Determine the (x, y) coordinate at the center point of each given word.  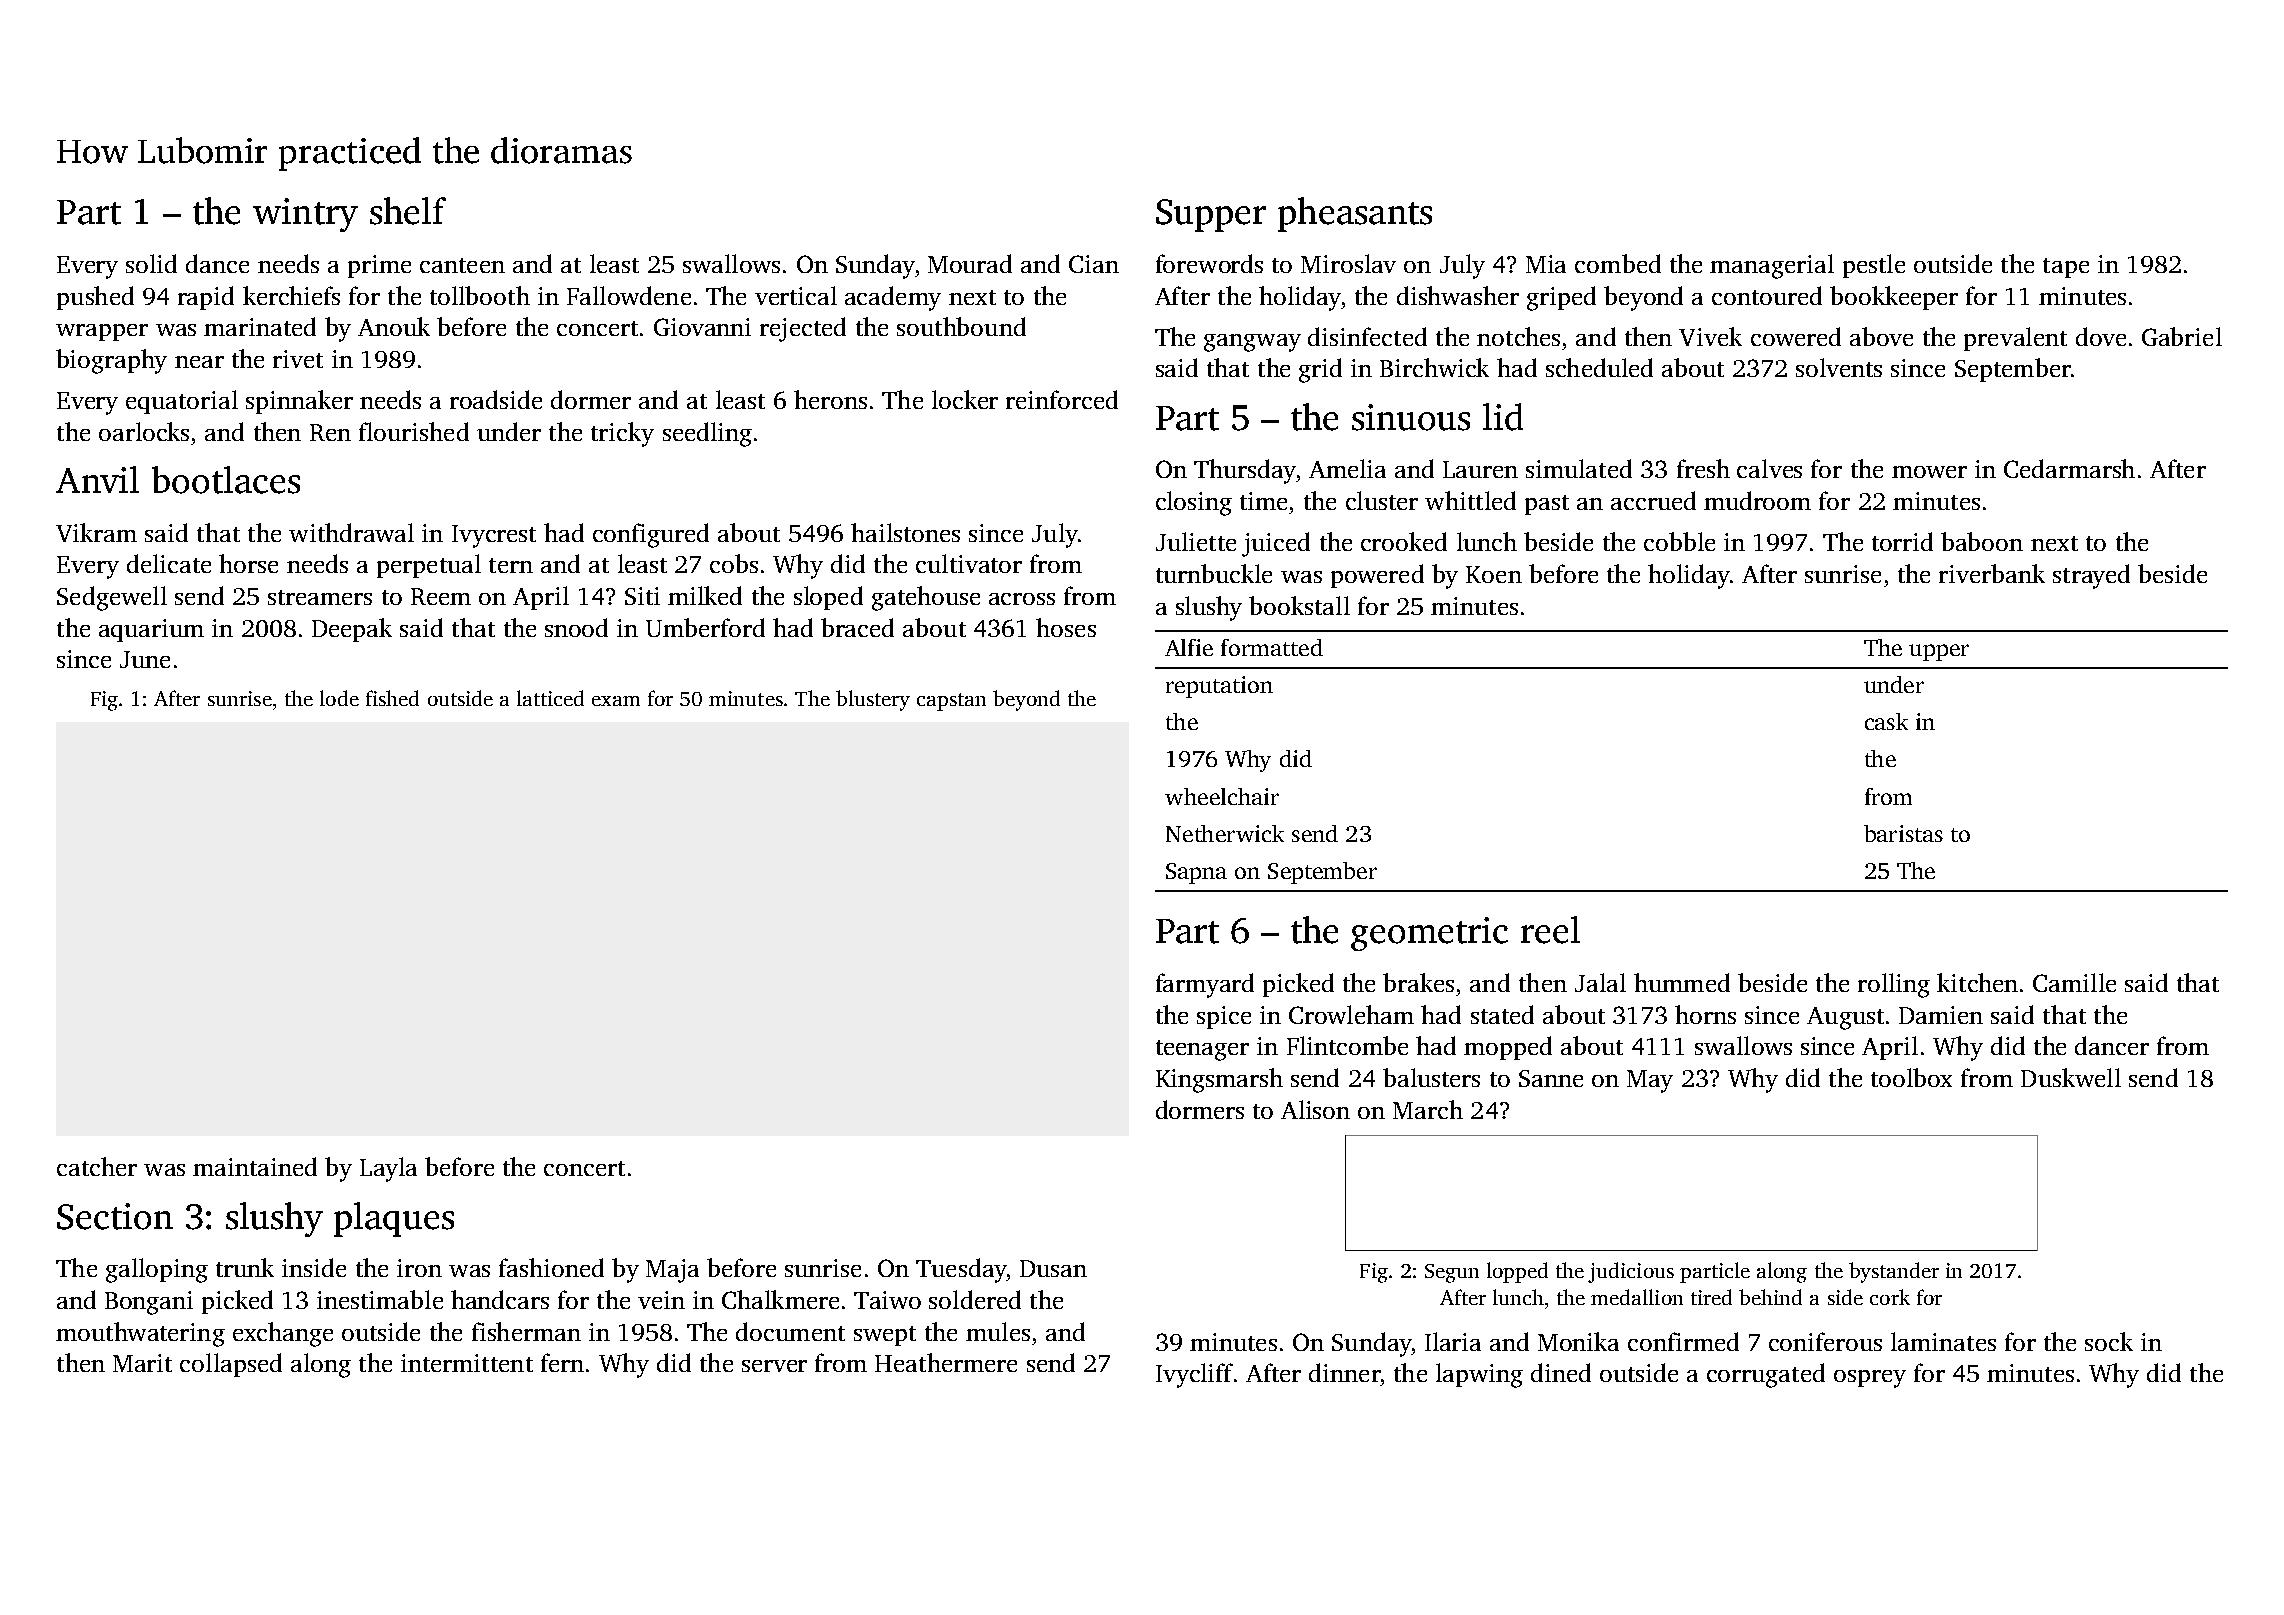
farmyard (1205, 985)
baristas (1903, 833)
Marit (142, 1363)
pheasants (1355, 214)
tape (2066, 268)
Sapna (1196, 873)
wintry (305, 215)
